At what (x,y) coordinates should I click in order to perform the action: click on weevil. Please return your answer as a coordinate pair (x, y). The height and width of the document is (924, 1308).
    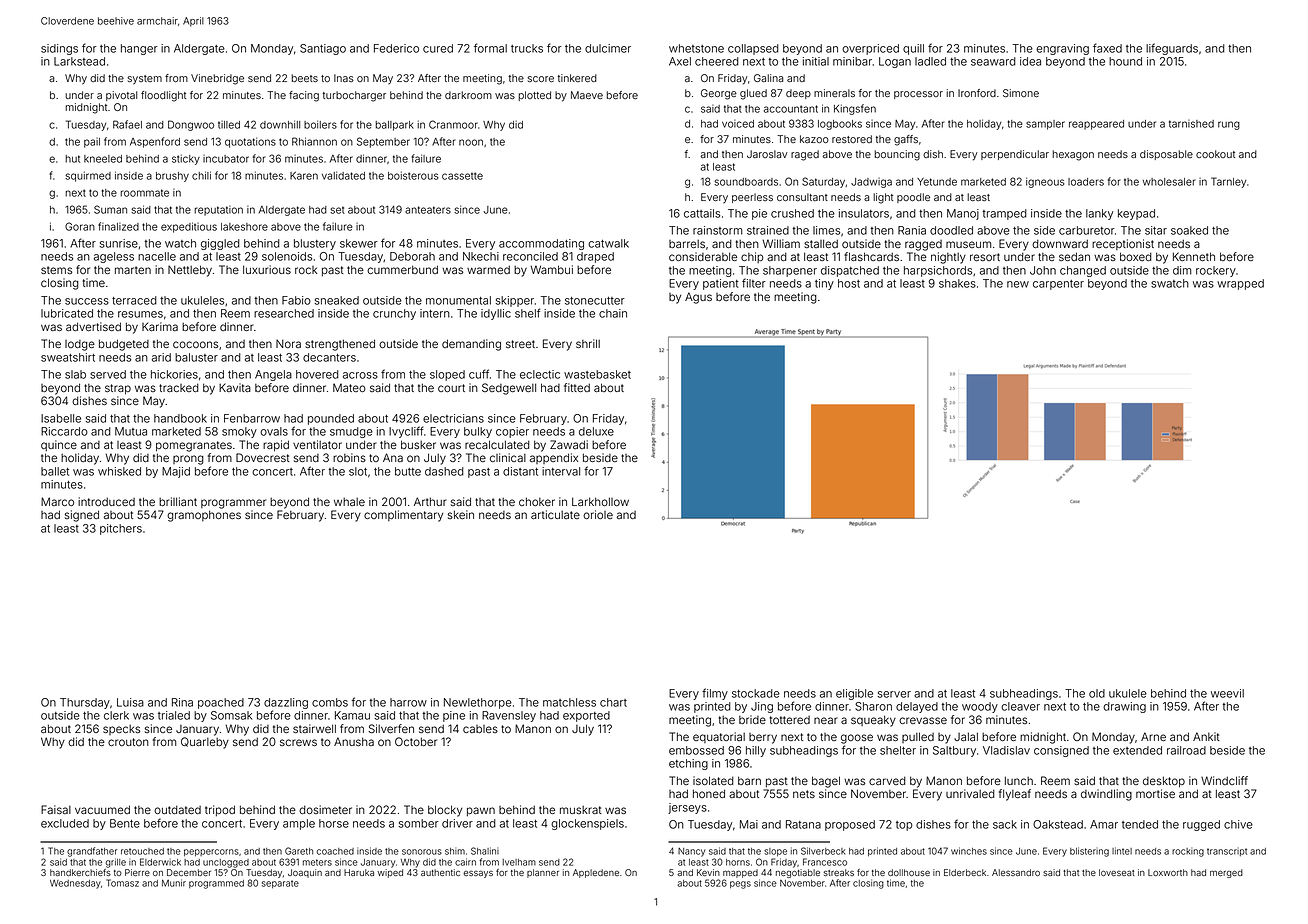
    Looking at the image, I should click on (1227, 693).
